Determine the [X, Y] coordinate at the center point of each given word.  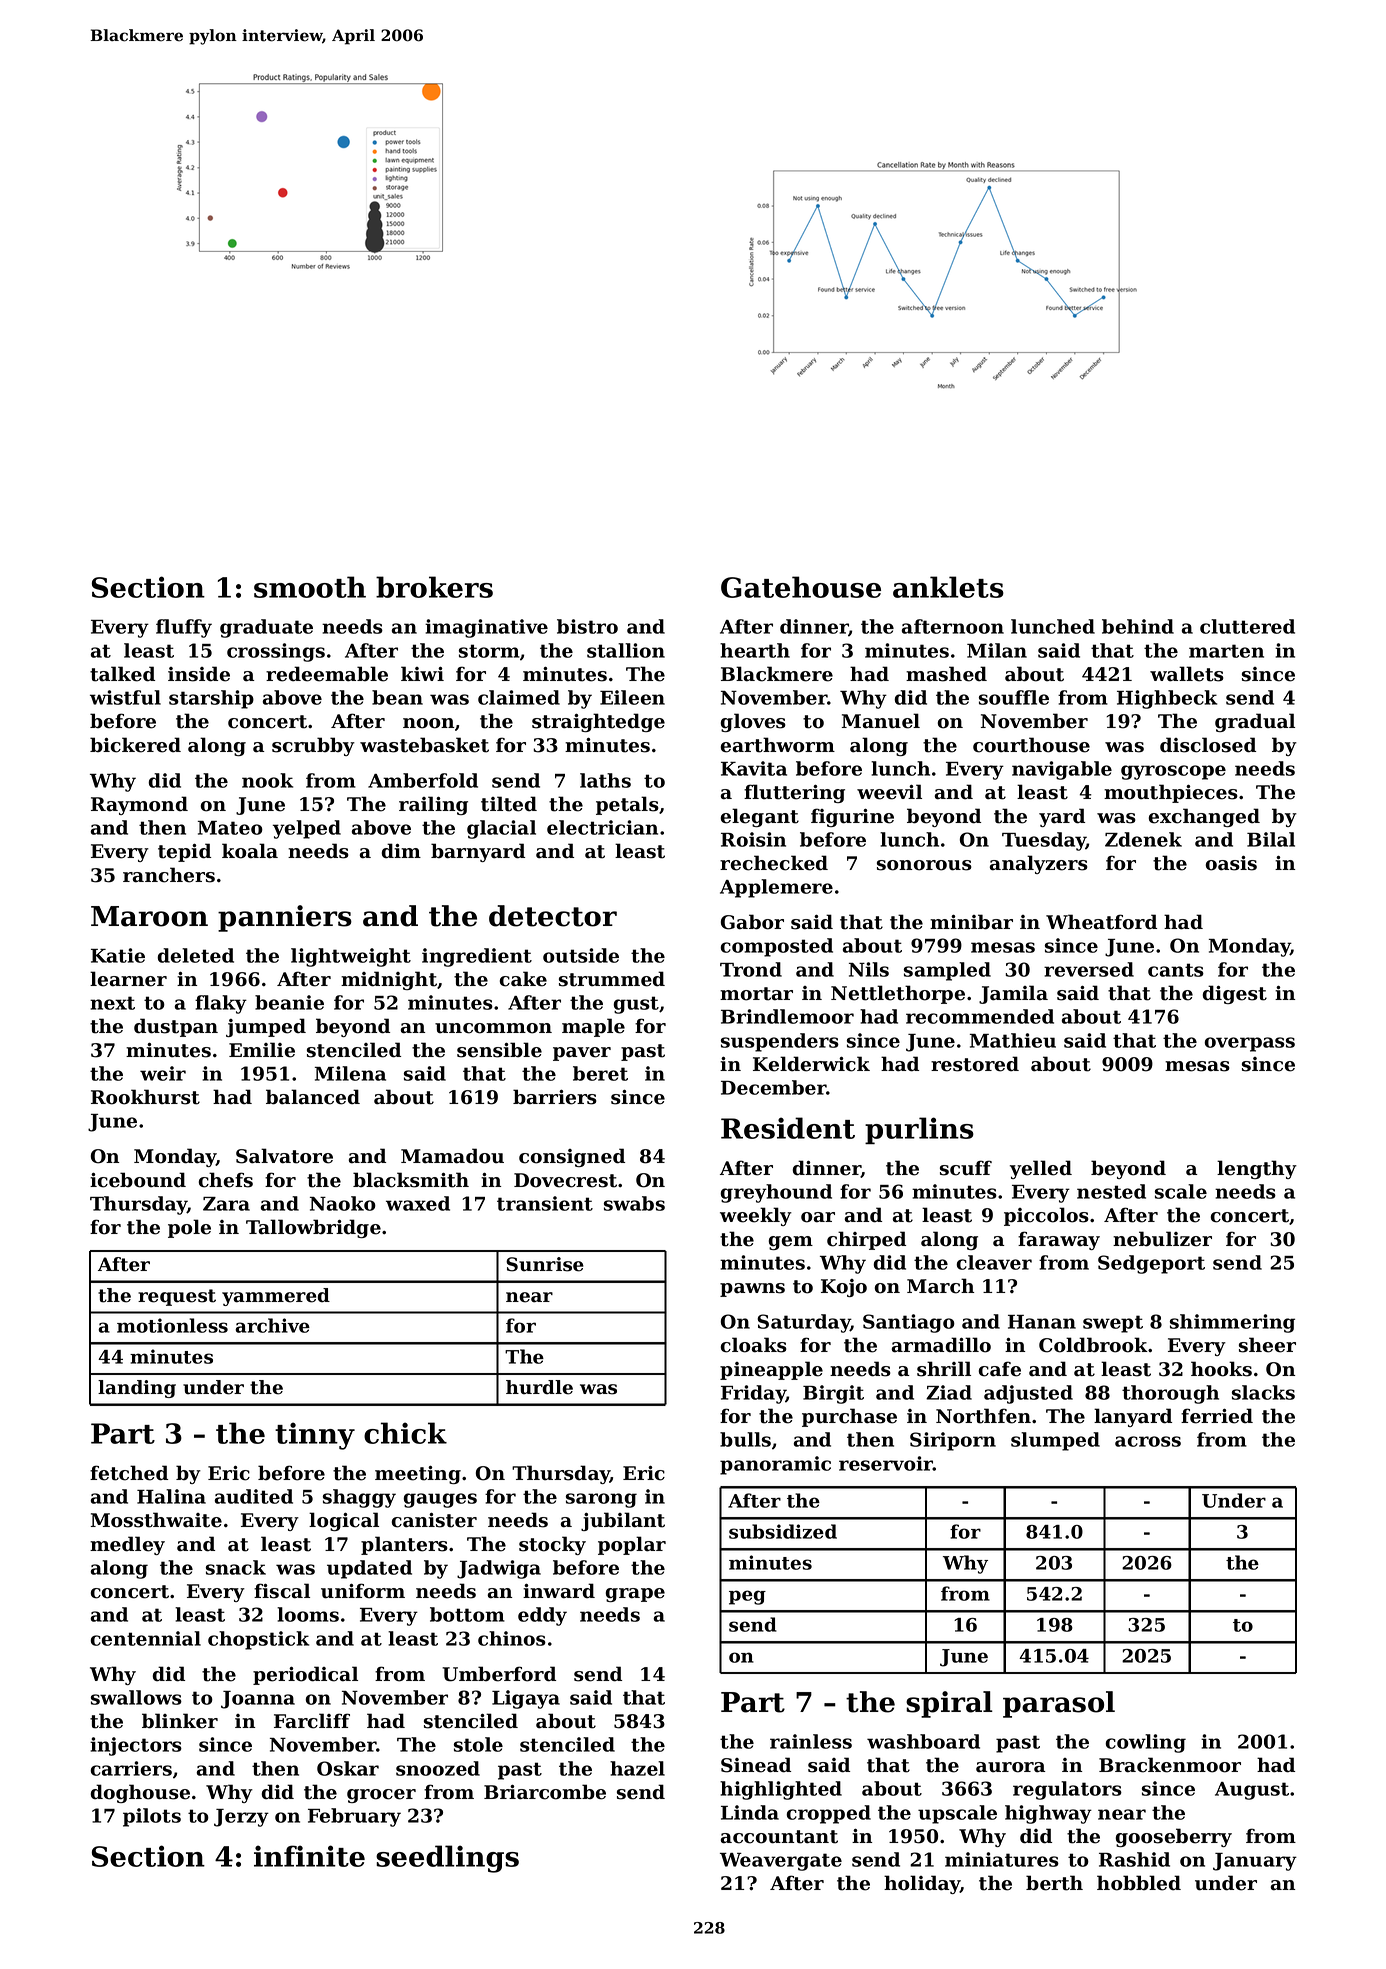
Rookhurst [145, 1097]
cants [1176, 970]
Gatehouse [801, 587]
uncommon [493, 1028]
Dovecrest [565, 1180]
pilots [152, 1817]
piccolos [1046, 1216]
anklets [948, 587]
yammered [276, 1297]
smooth [310, 587]
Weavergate [781, 1862]
